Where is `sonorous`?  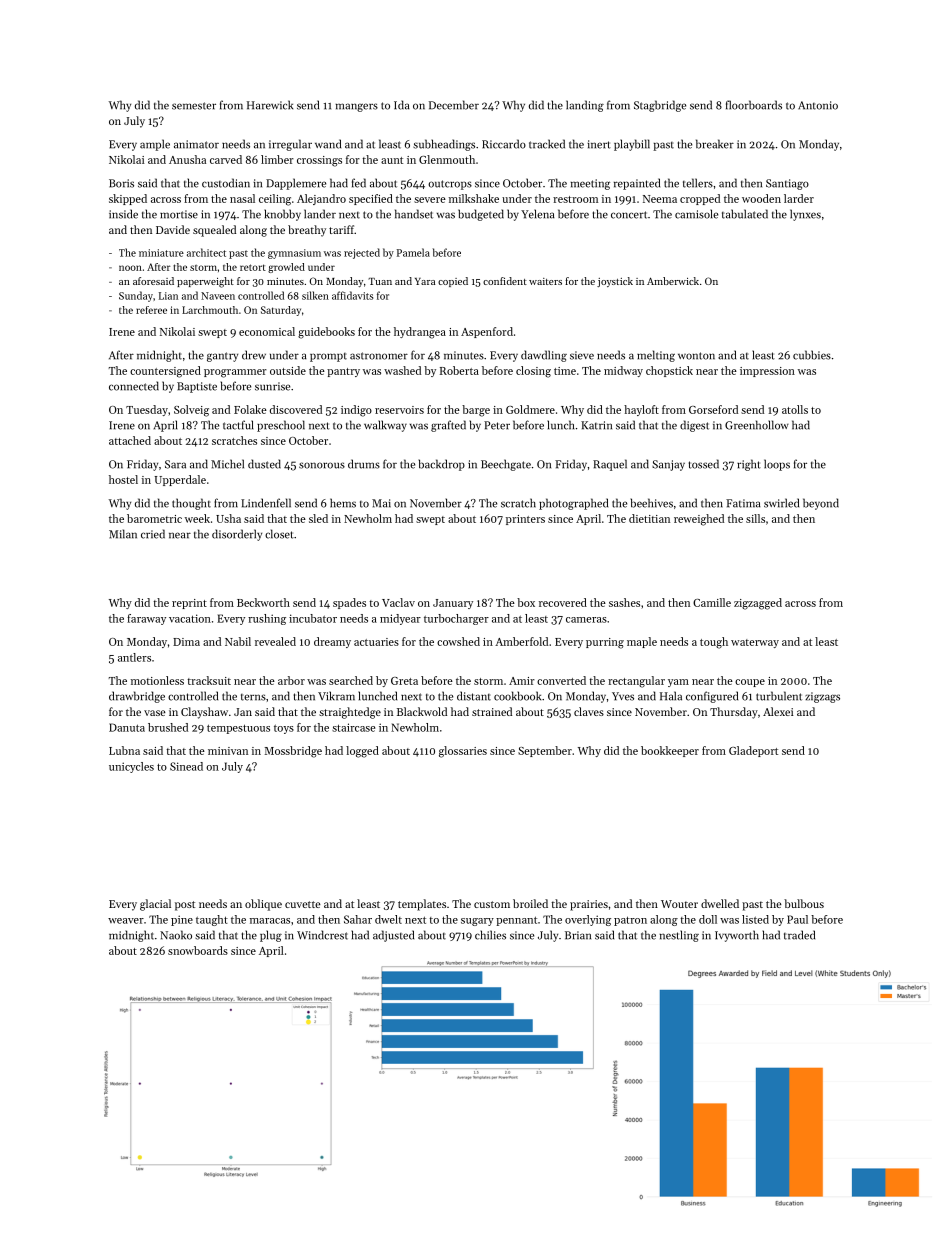
sonorous is located at coordinates (322, 465).
